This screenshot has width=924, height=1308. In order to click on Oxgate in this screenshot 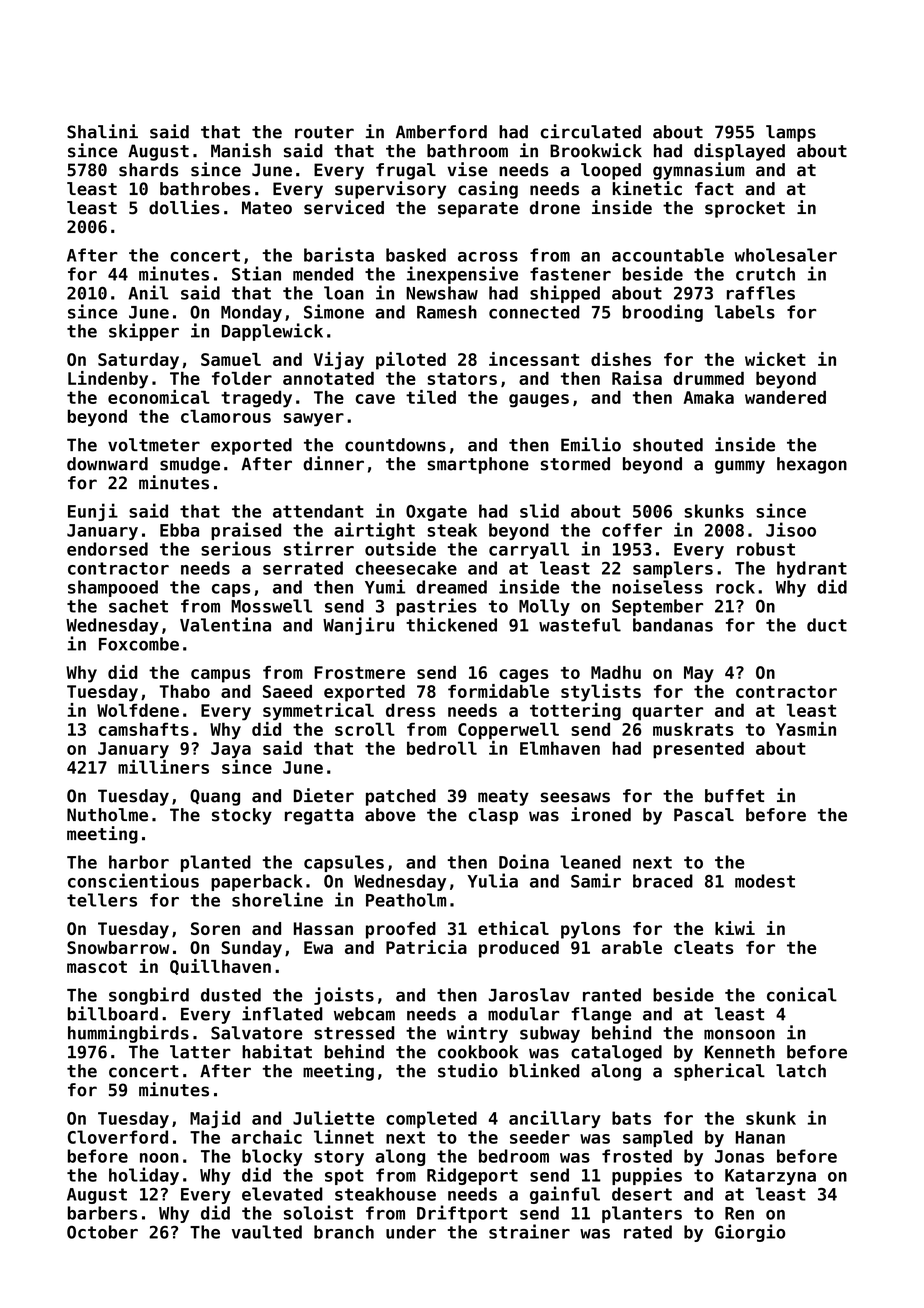, I will do `click(436, 513)`.
